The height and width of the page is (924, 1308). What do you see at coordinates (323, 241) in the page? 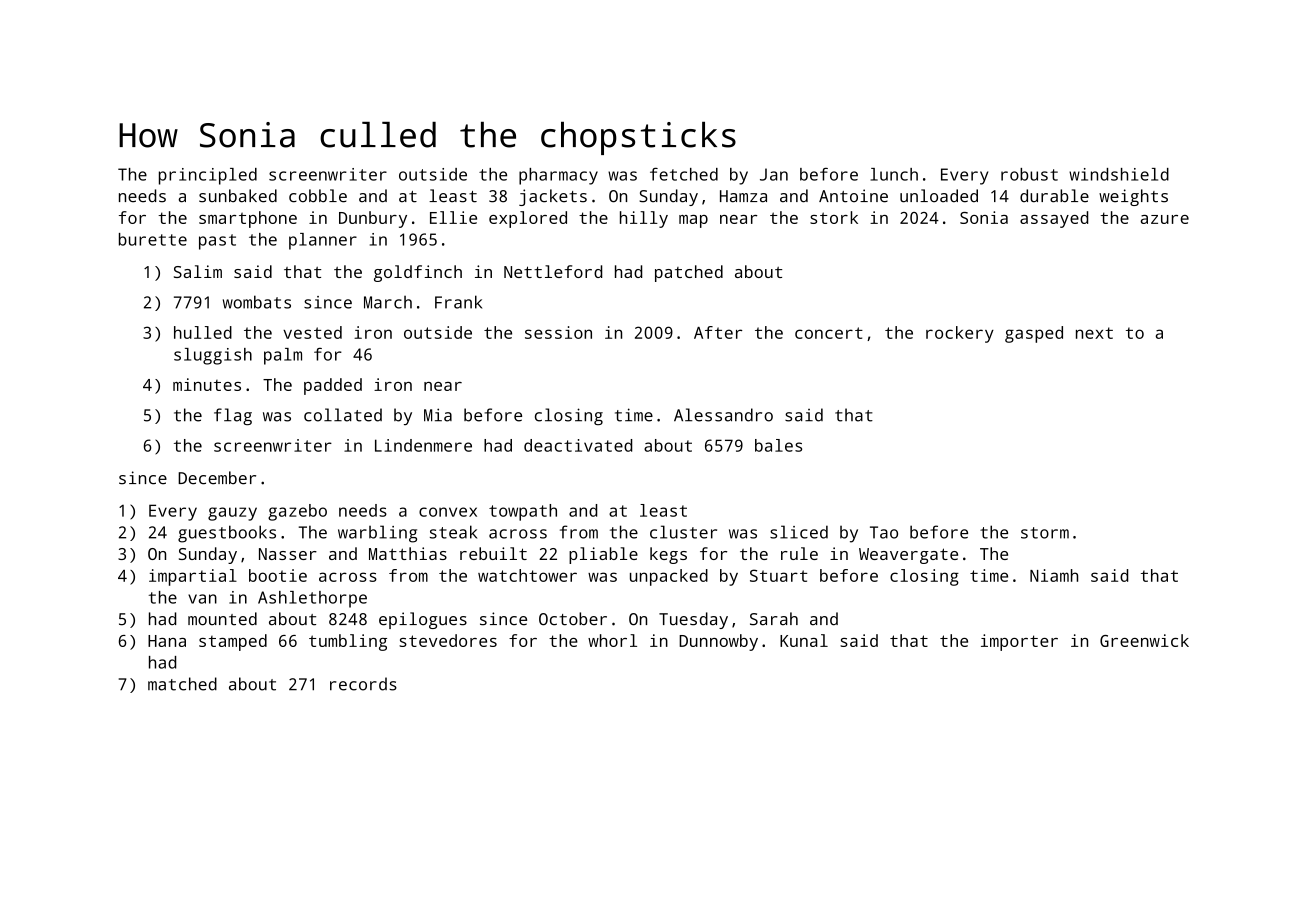
I see `planner` at bounding box center [323, 241].
